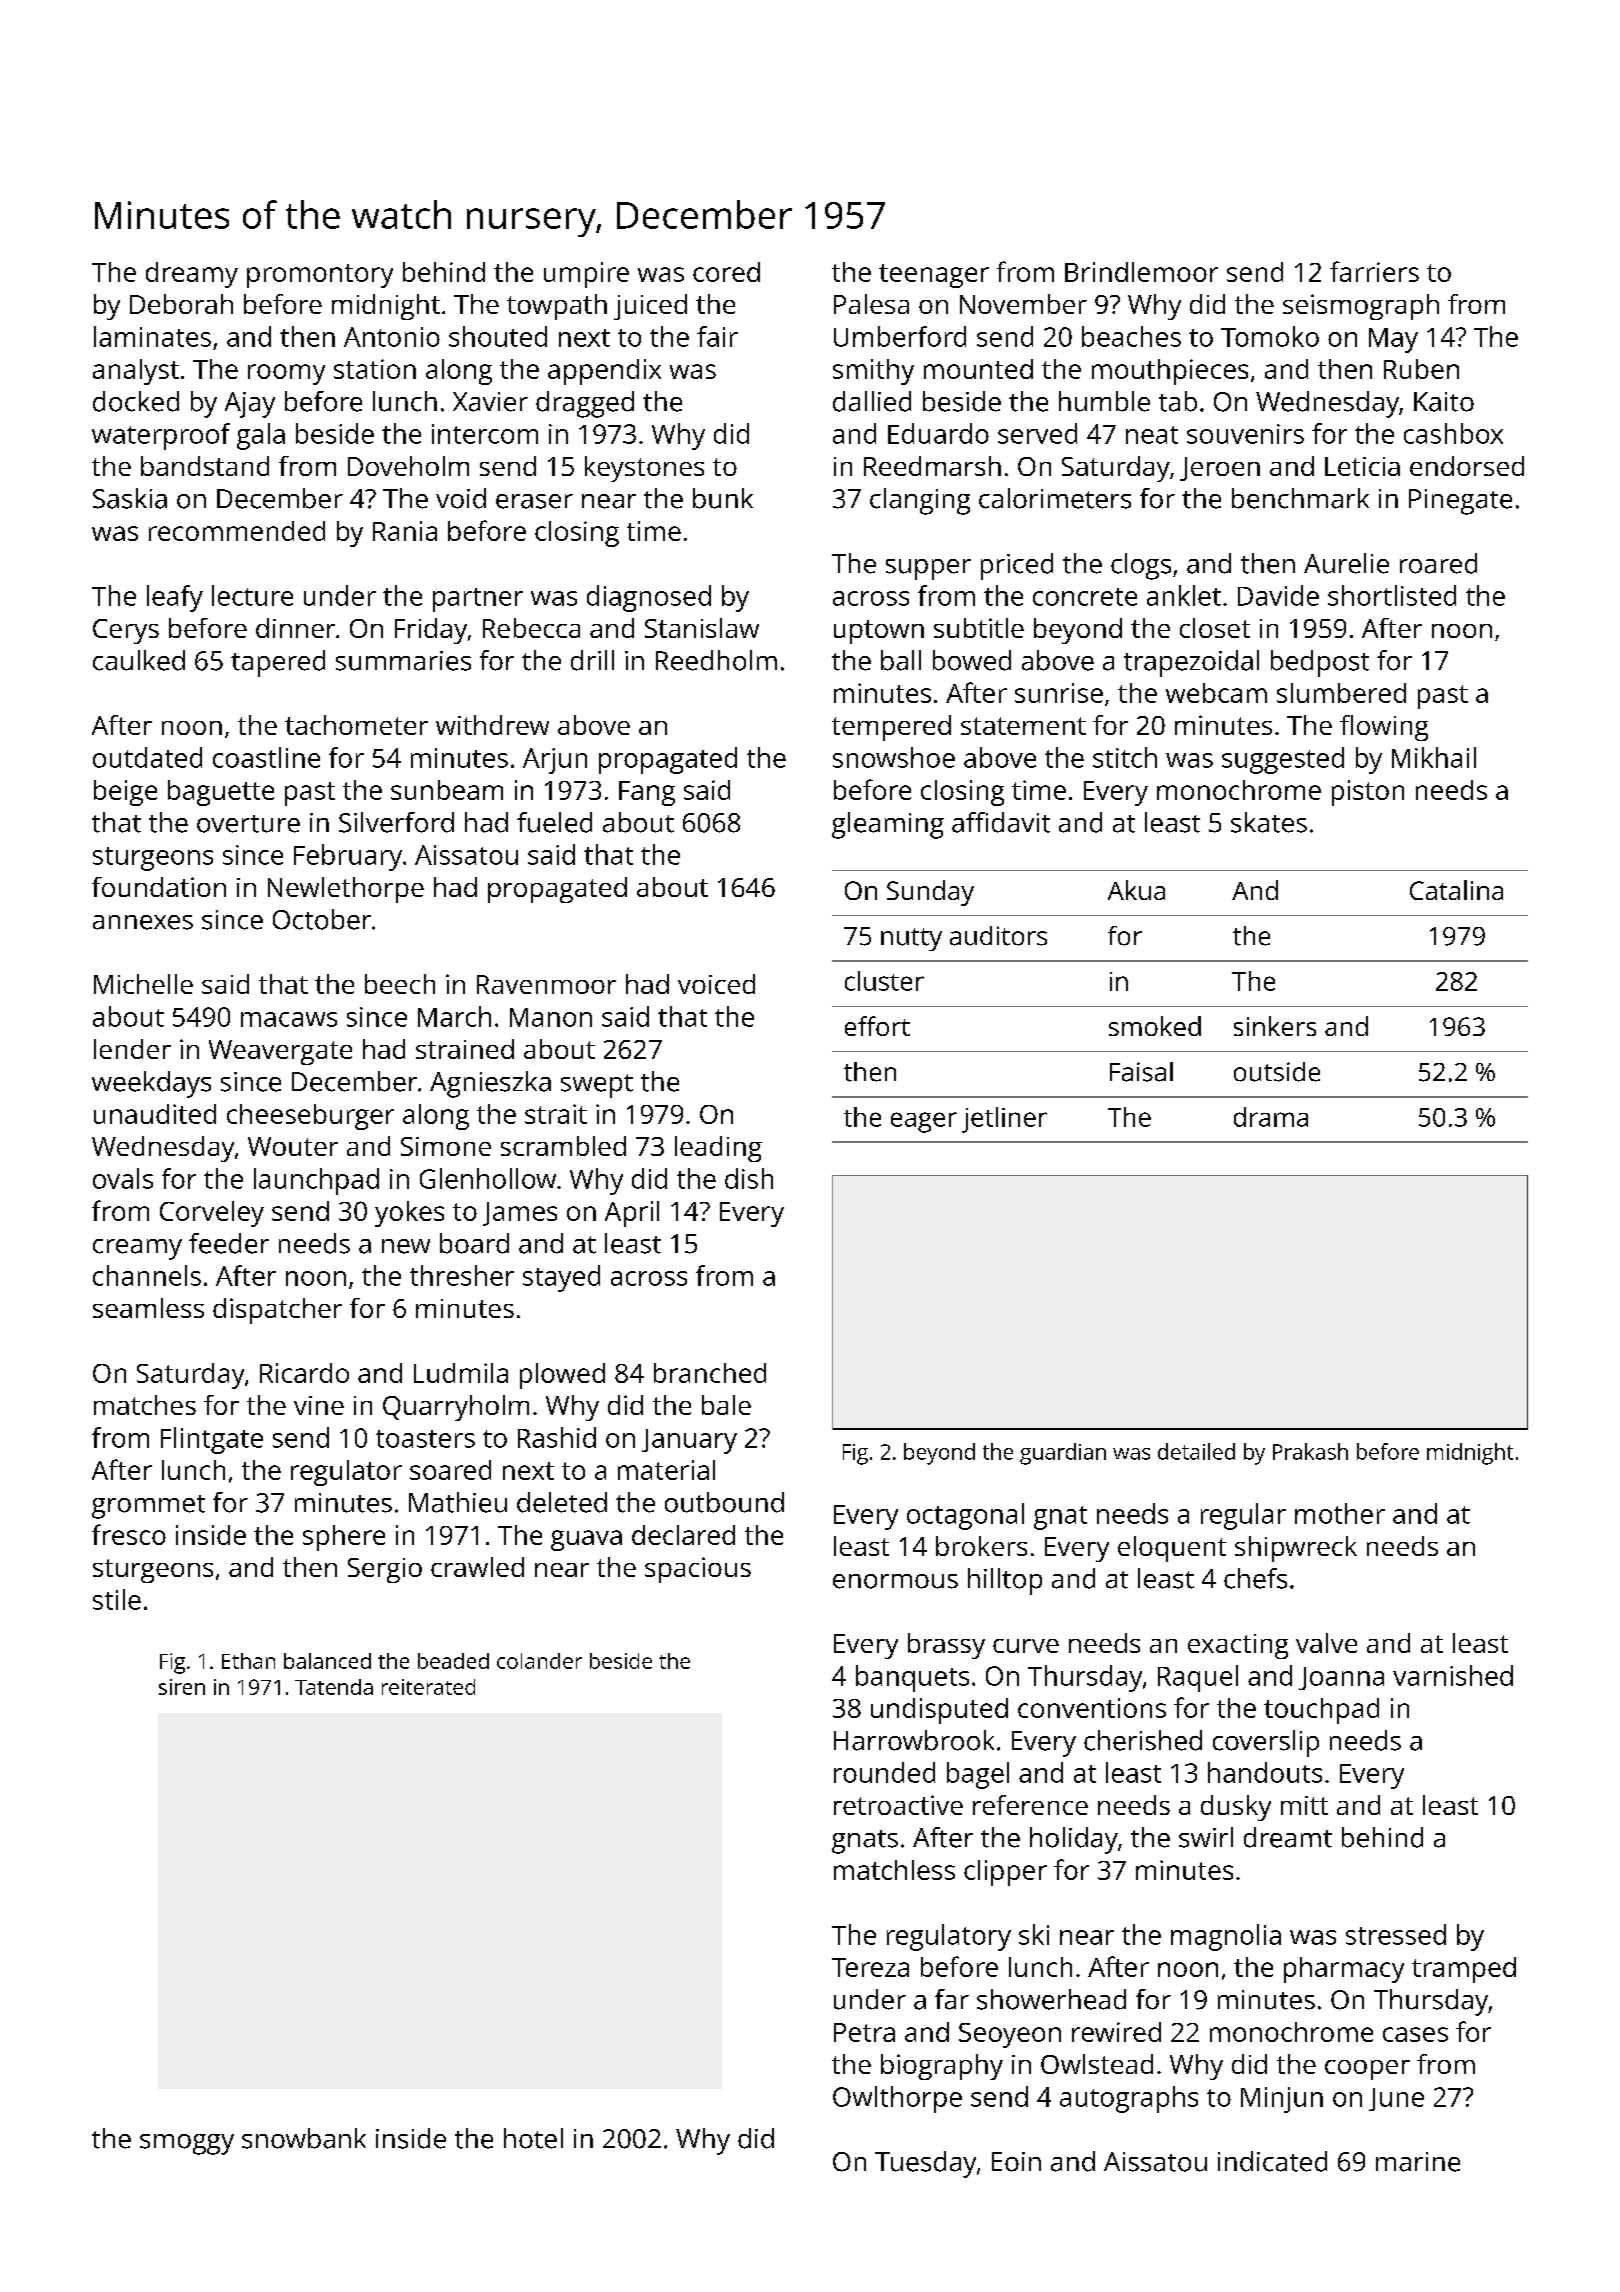 The height and width of the page is (2292, 1620). I want to click on branched, so click(710, 1373).
